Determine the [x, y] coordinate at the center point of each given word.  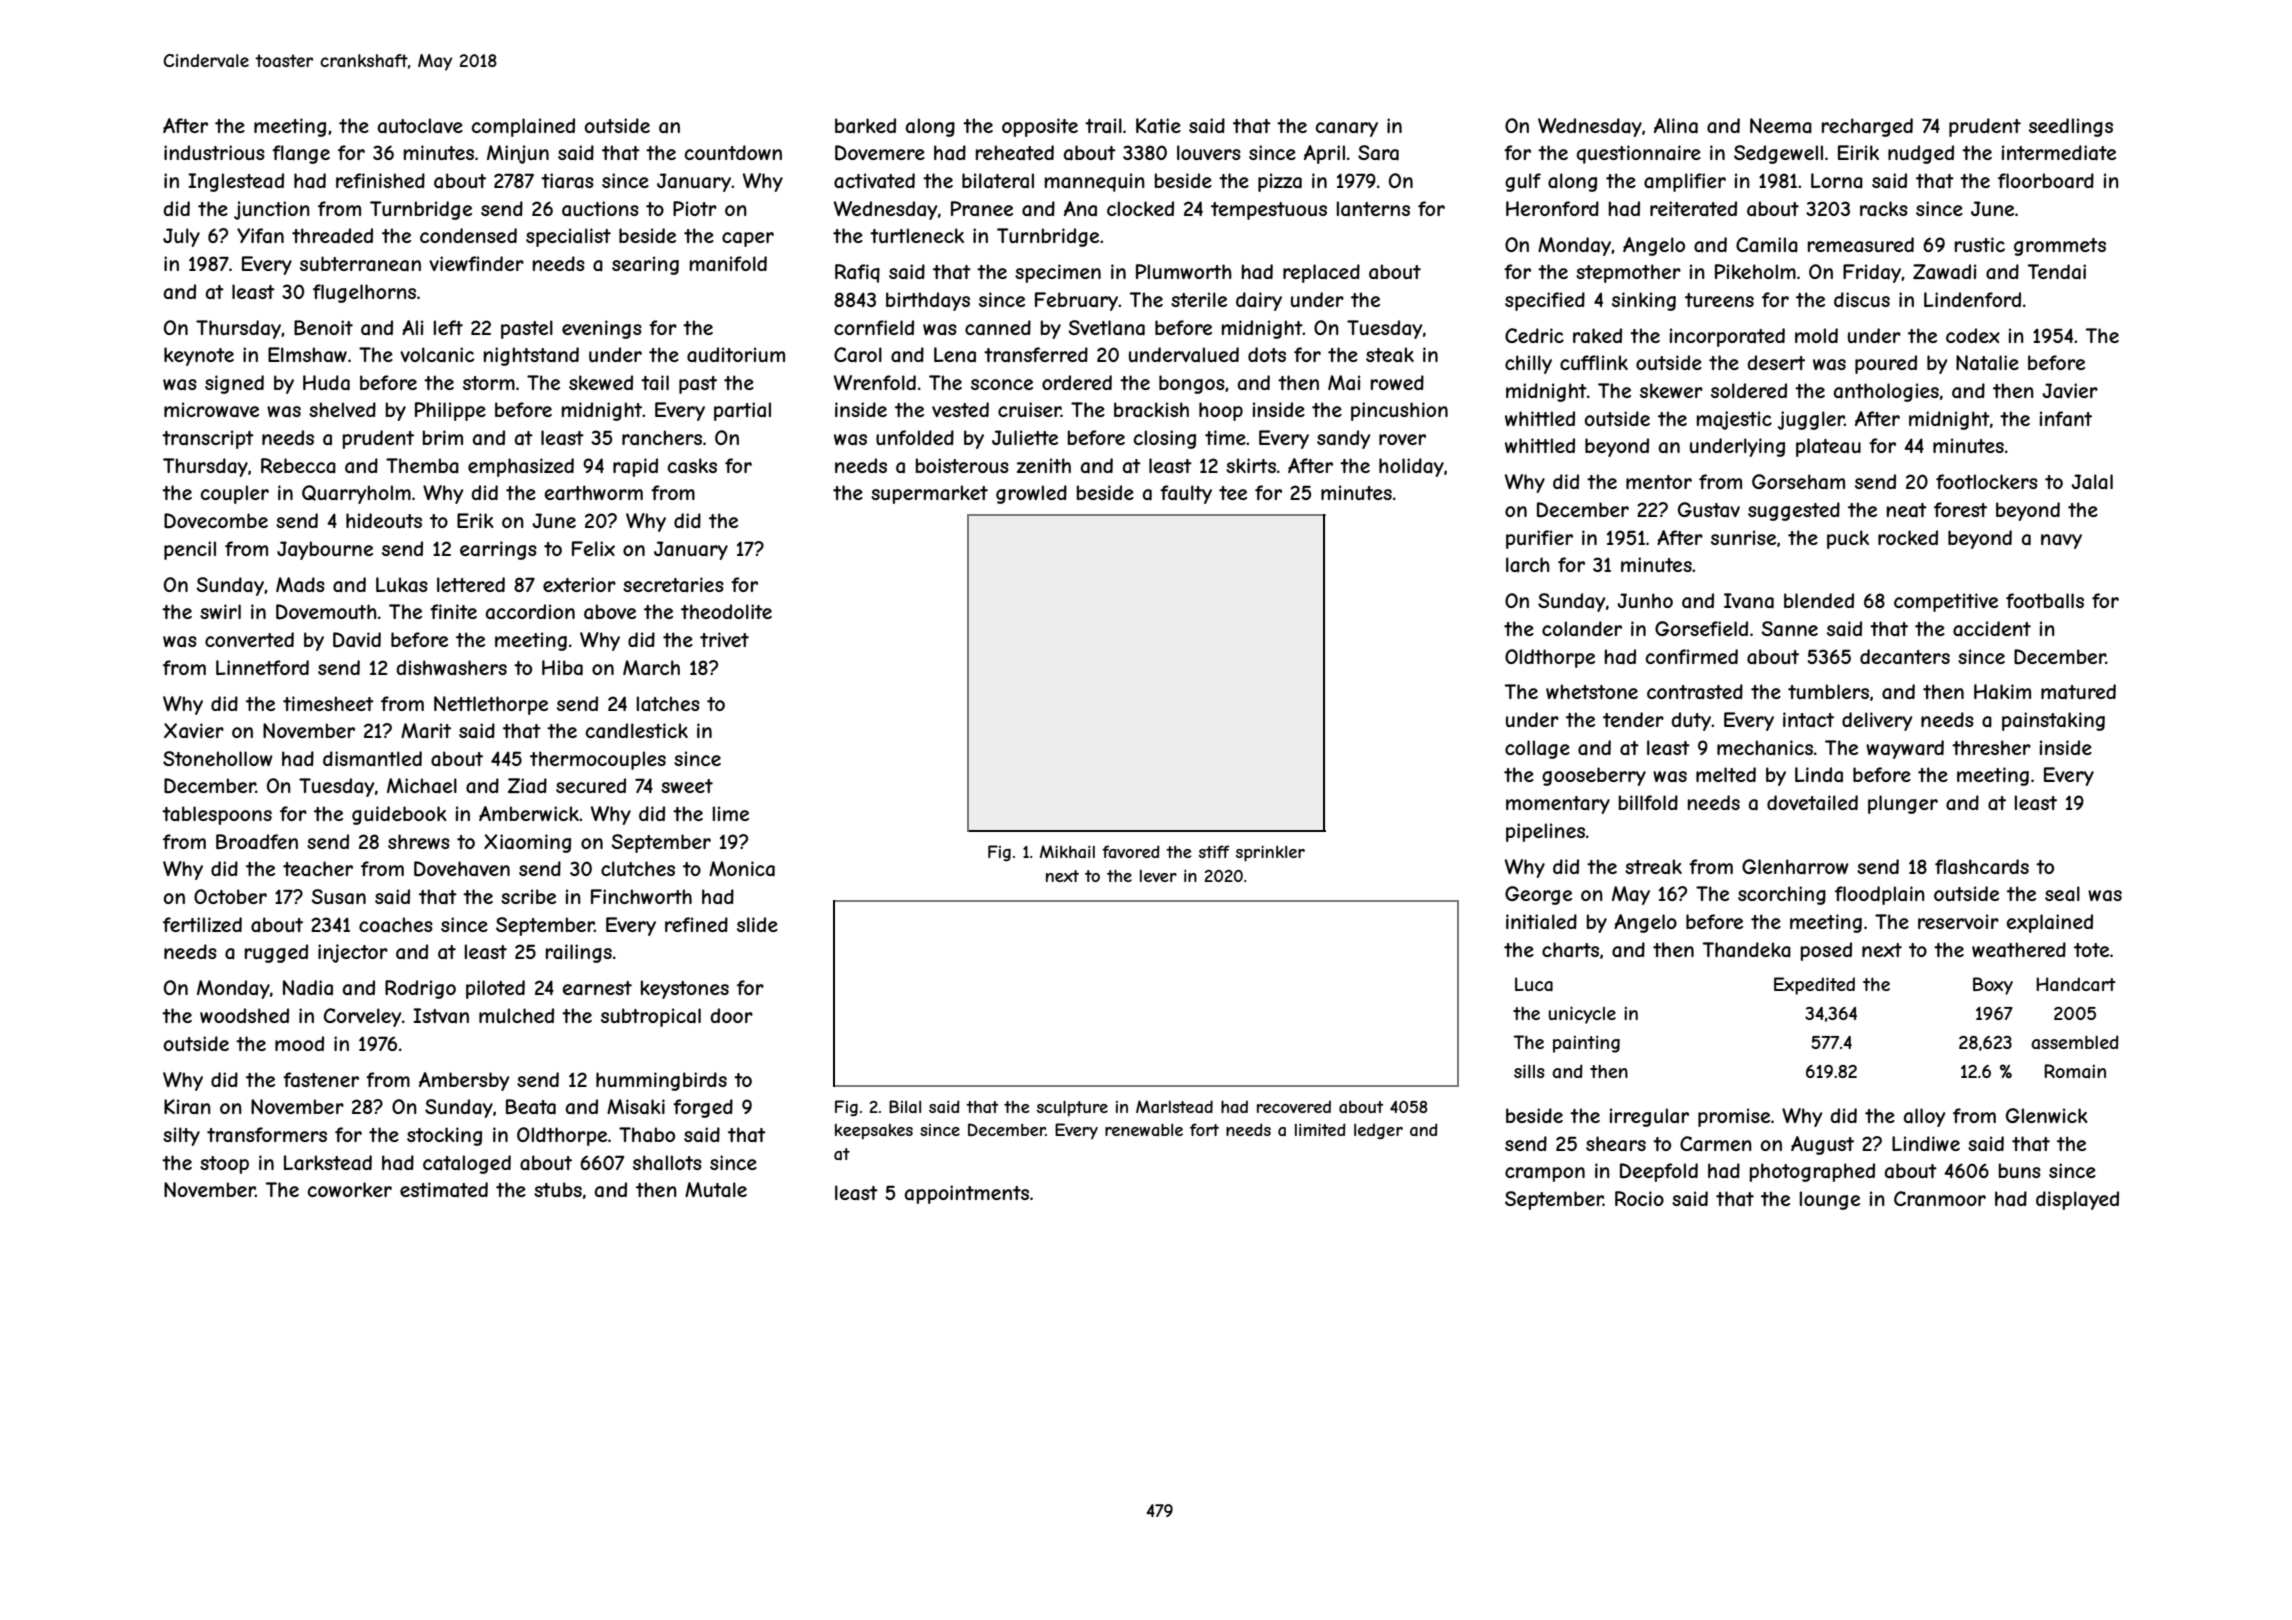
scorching [1782, 895]
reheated [1015, 153]
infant [2066, 419]
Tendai [2057, 272]
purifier [1539, 539]
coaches [396, 925]
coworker [349, 1189]
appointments [966, 1194]
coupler [234, 494]
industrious [214, 152]
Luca [1534, 984]
